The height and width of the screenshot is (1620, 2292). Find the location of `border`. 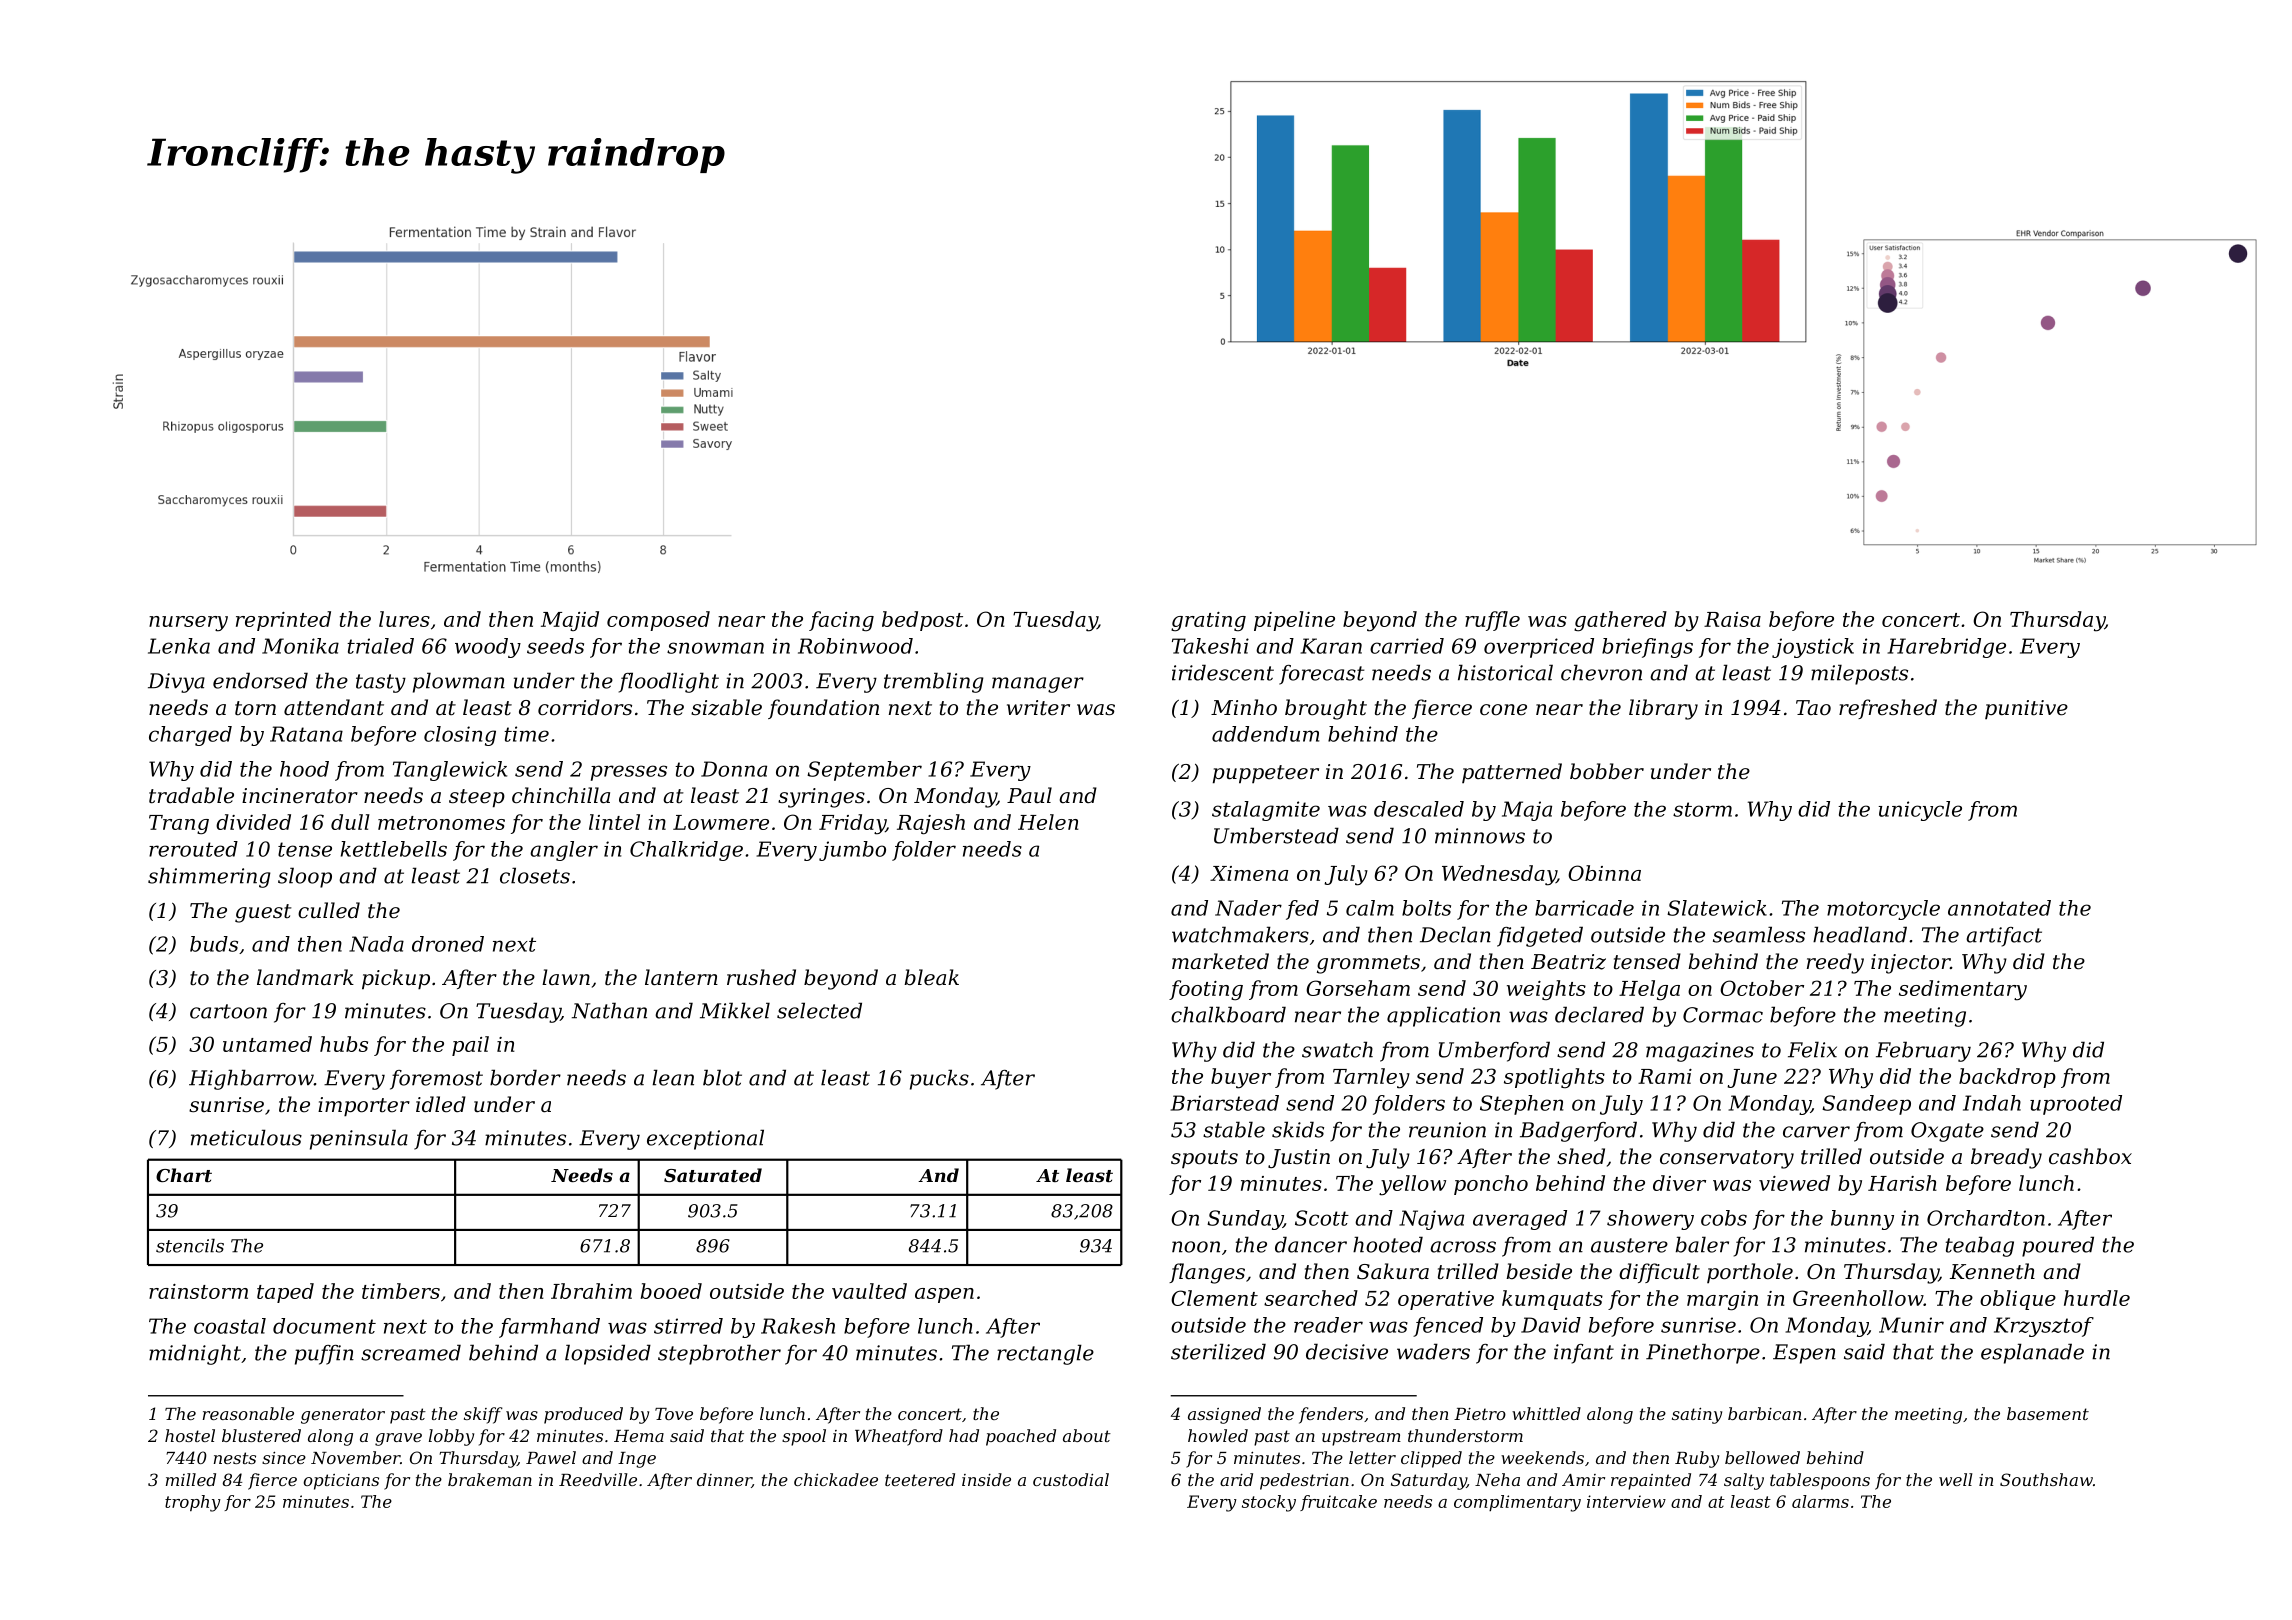

border is located at coordinates (525, 1077).
